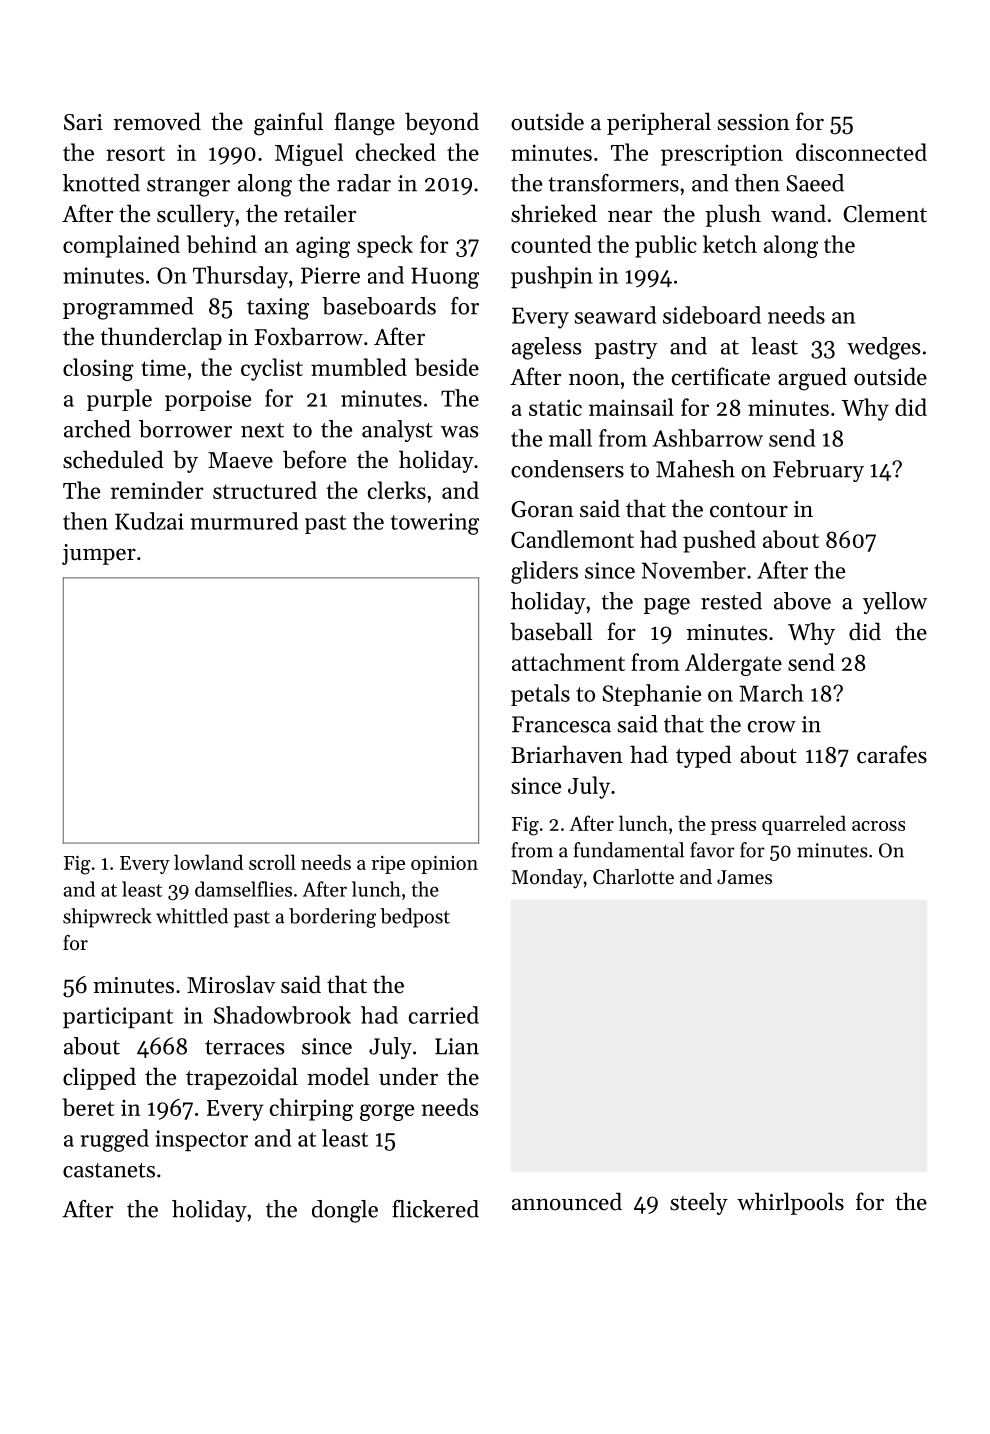  I want to click on sideboard, so click(712, 315).
